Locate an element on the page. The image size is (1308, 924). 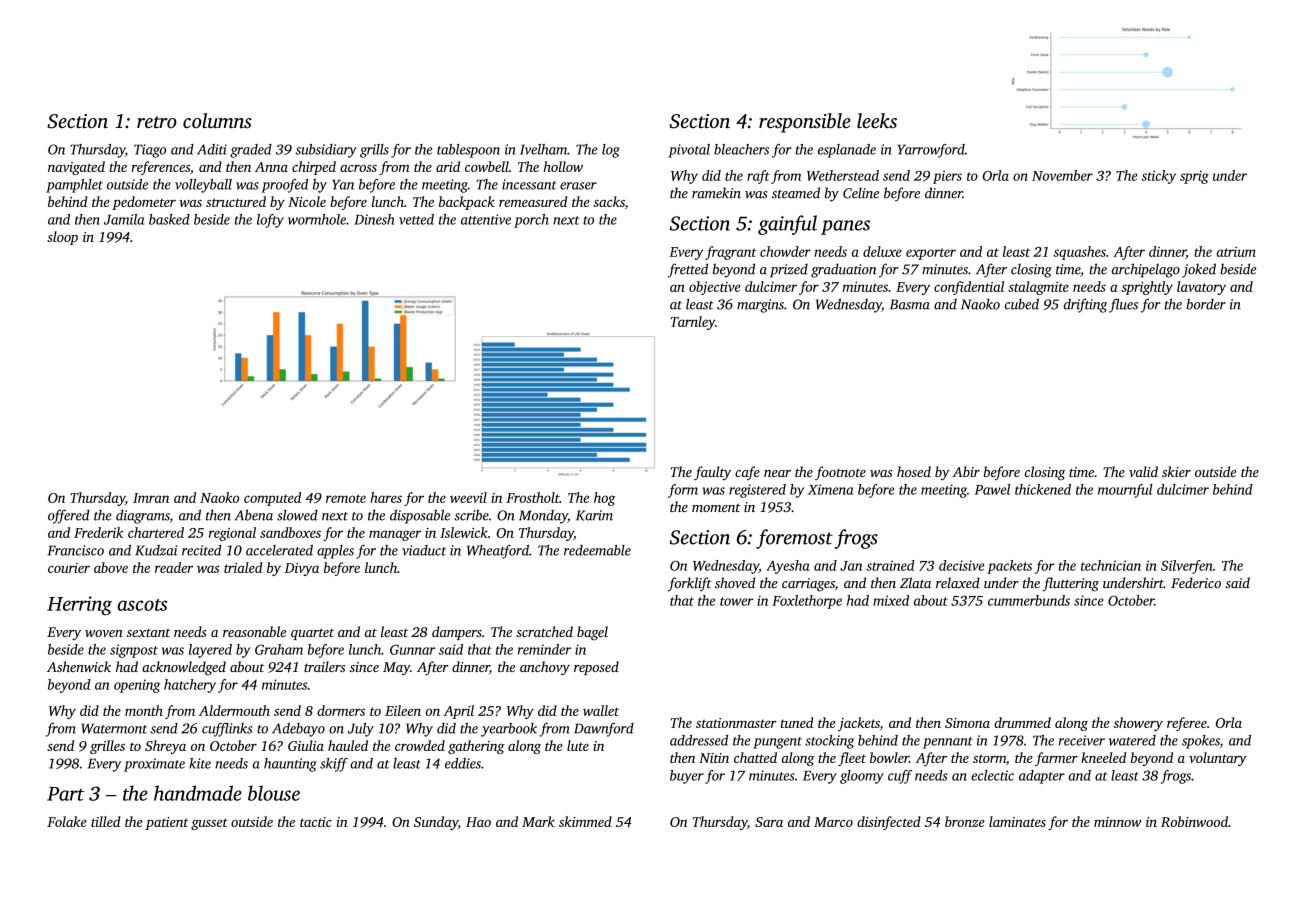
Foxlethorpe is located at coordinates (807, 602).
